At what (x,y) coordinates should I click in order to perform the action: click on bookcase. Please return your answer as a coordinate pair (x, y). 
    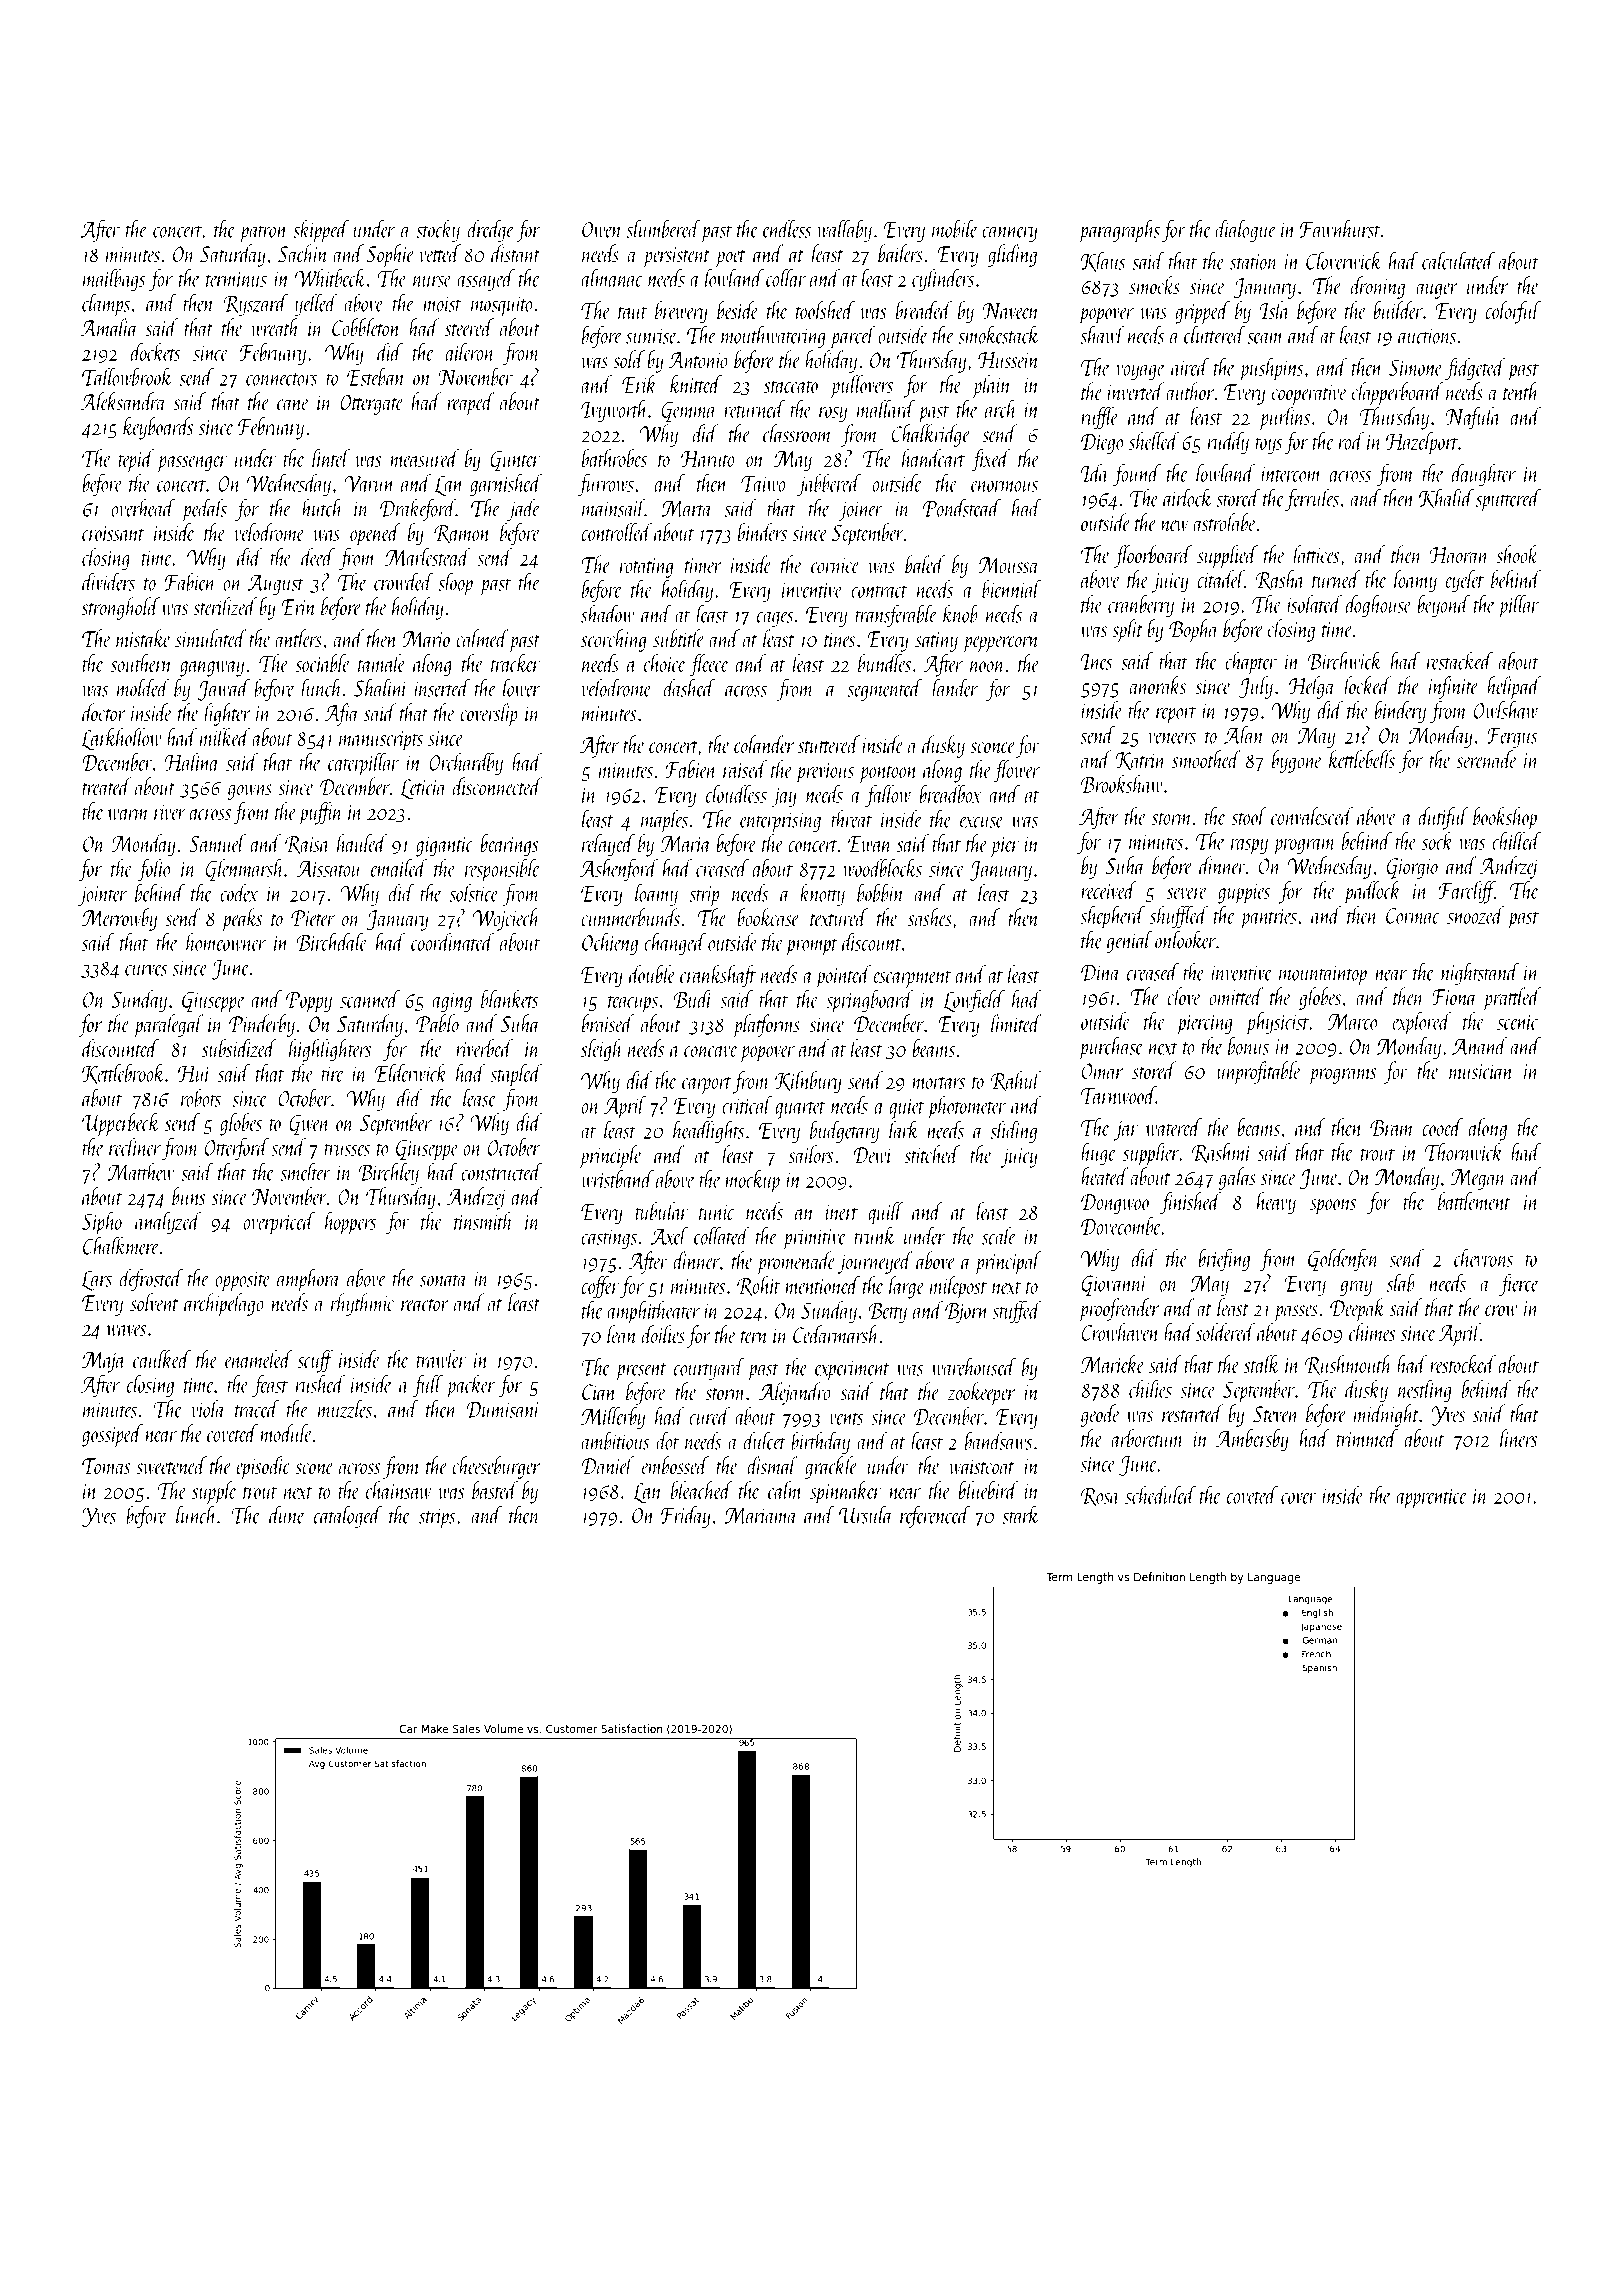
    Looking at the image, I should click on (767, 917).
